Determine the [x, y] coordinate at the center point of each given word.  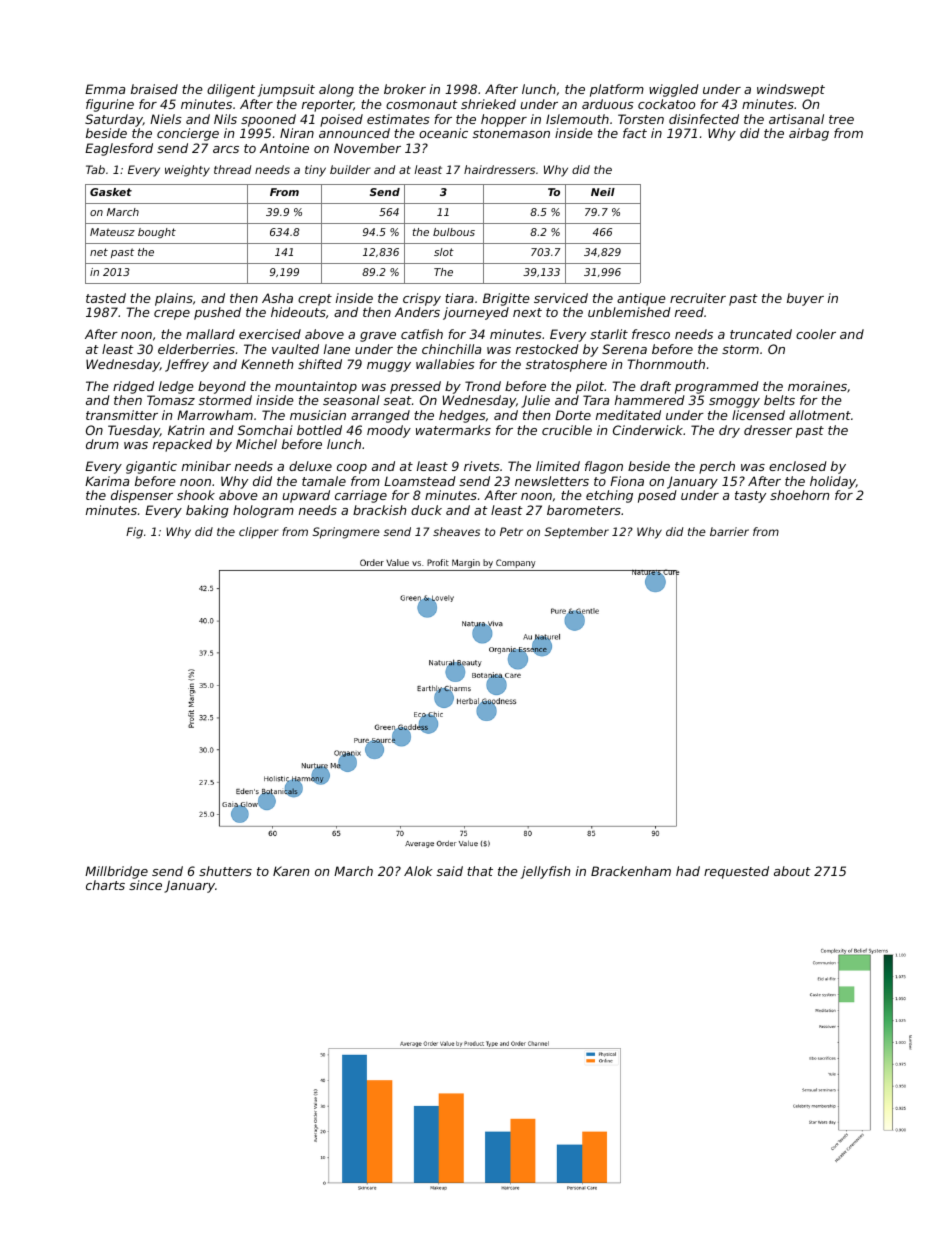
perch [717, 467]
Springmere [346, 533]
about [792, 871]
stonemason [511, 133]
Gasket [111, 192]
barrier [729, 531]
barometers [584, 510]
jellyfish [545, 872]
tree [841, 119]
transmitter [122, 415]
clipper [259, 533]
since [145, 885]
